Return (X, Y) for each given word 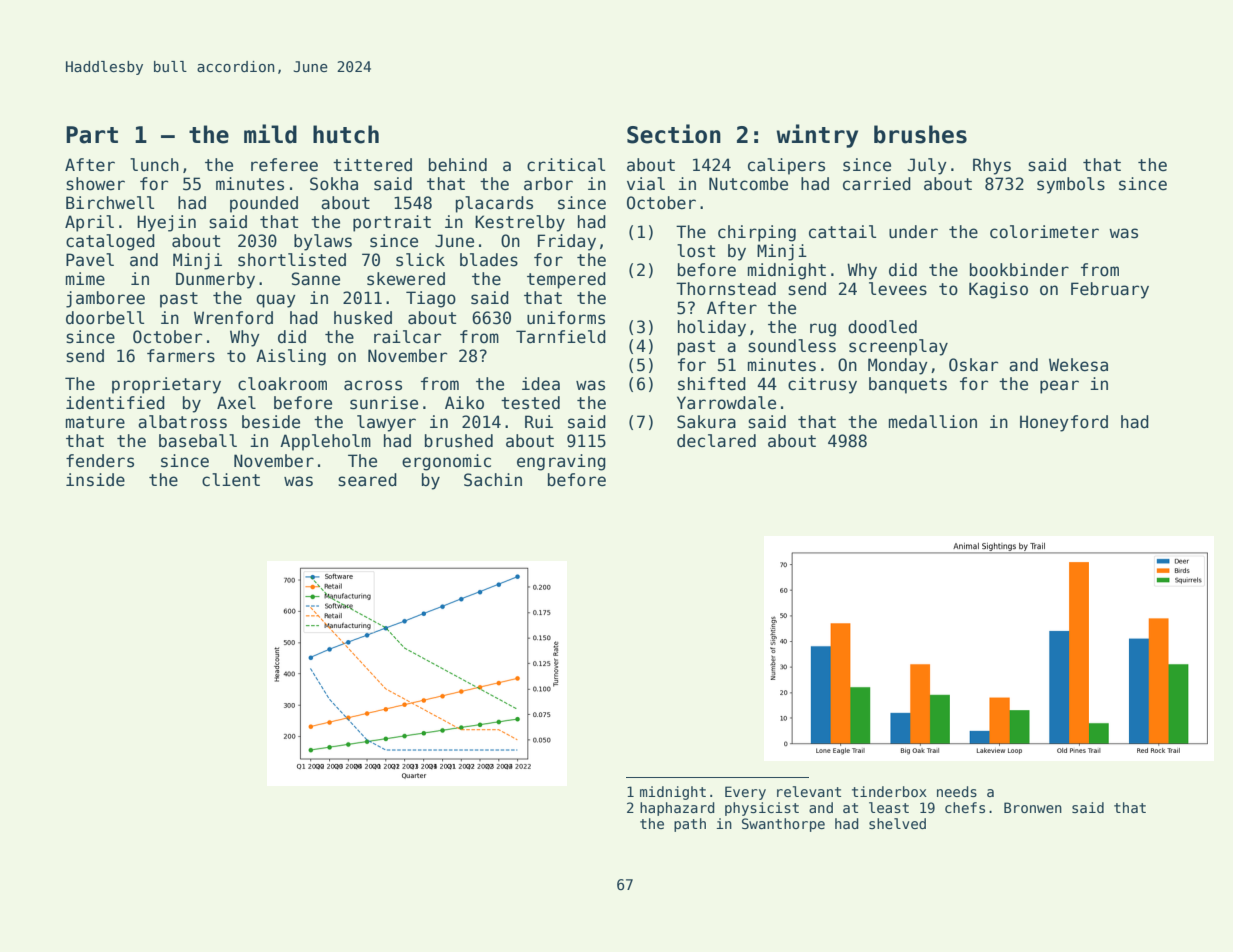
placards (494, 204)
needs (957, 791)
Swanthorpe (783, 825)
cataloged (110, 242)
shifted (712, 384)
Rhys (992, 166)
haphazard (677, 809)
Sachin (493, 480)
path (690, 825)
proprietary (166, 385)
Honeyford (1064, 423)
